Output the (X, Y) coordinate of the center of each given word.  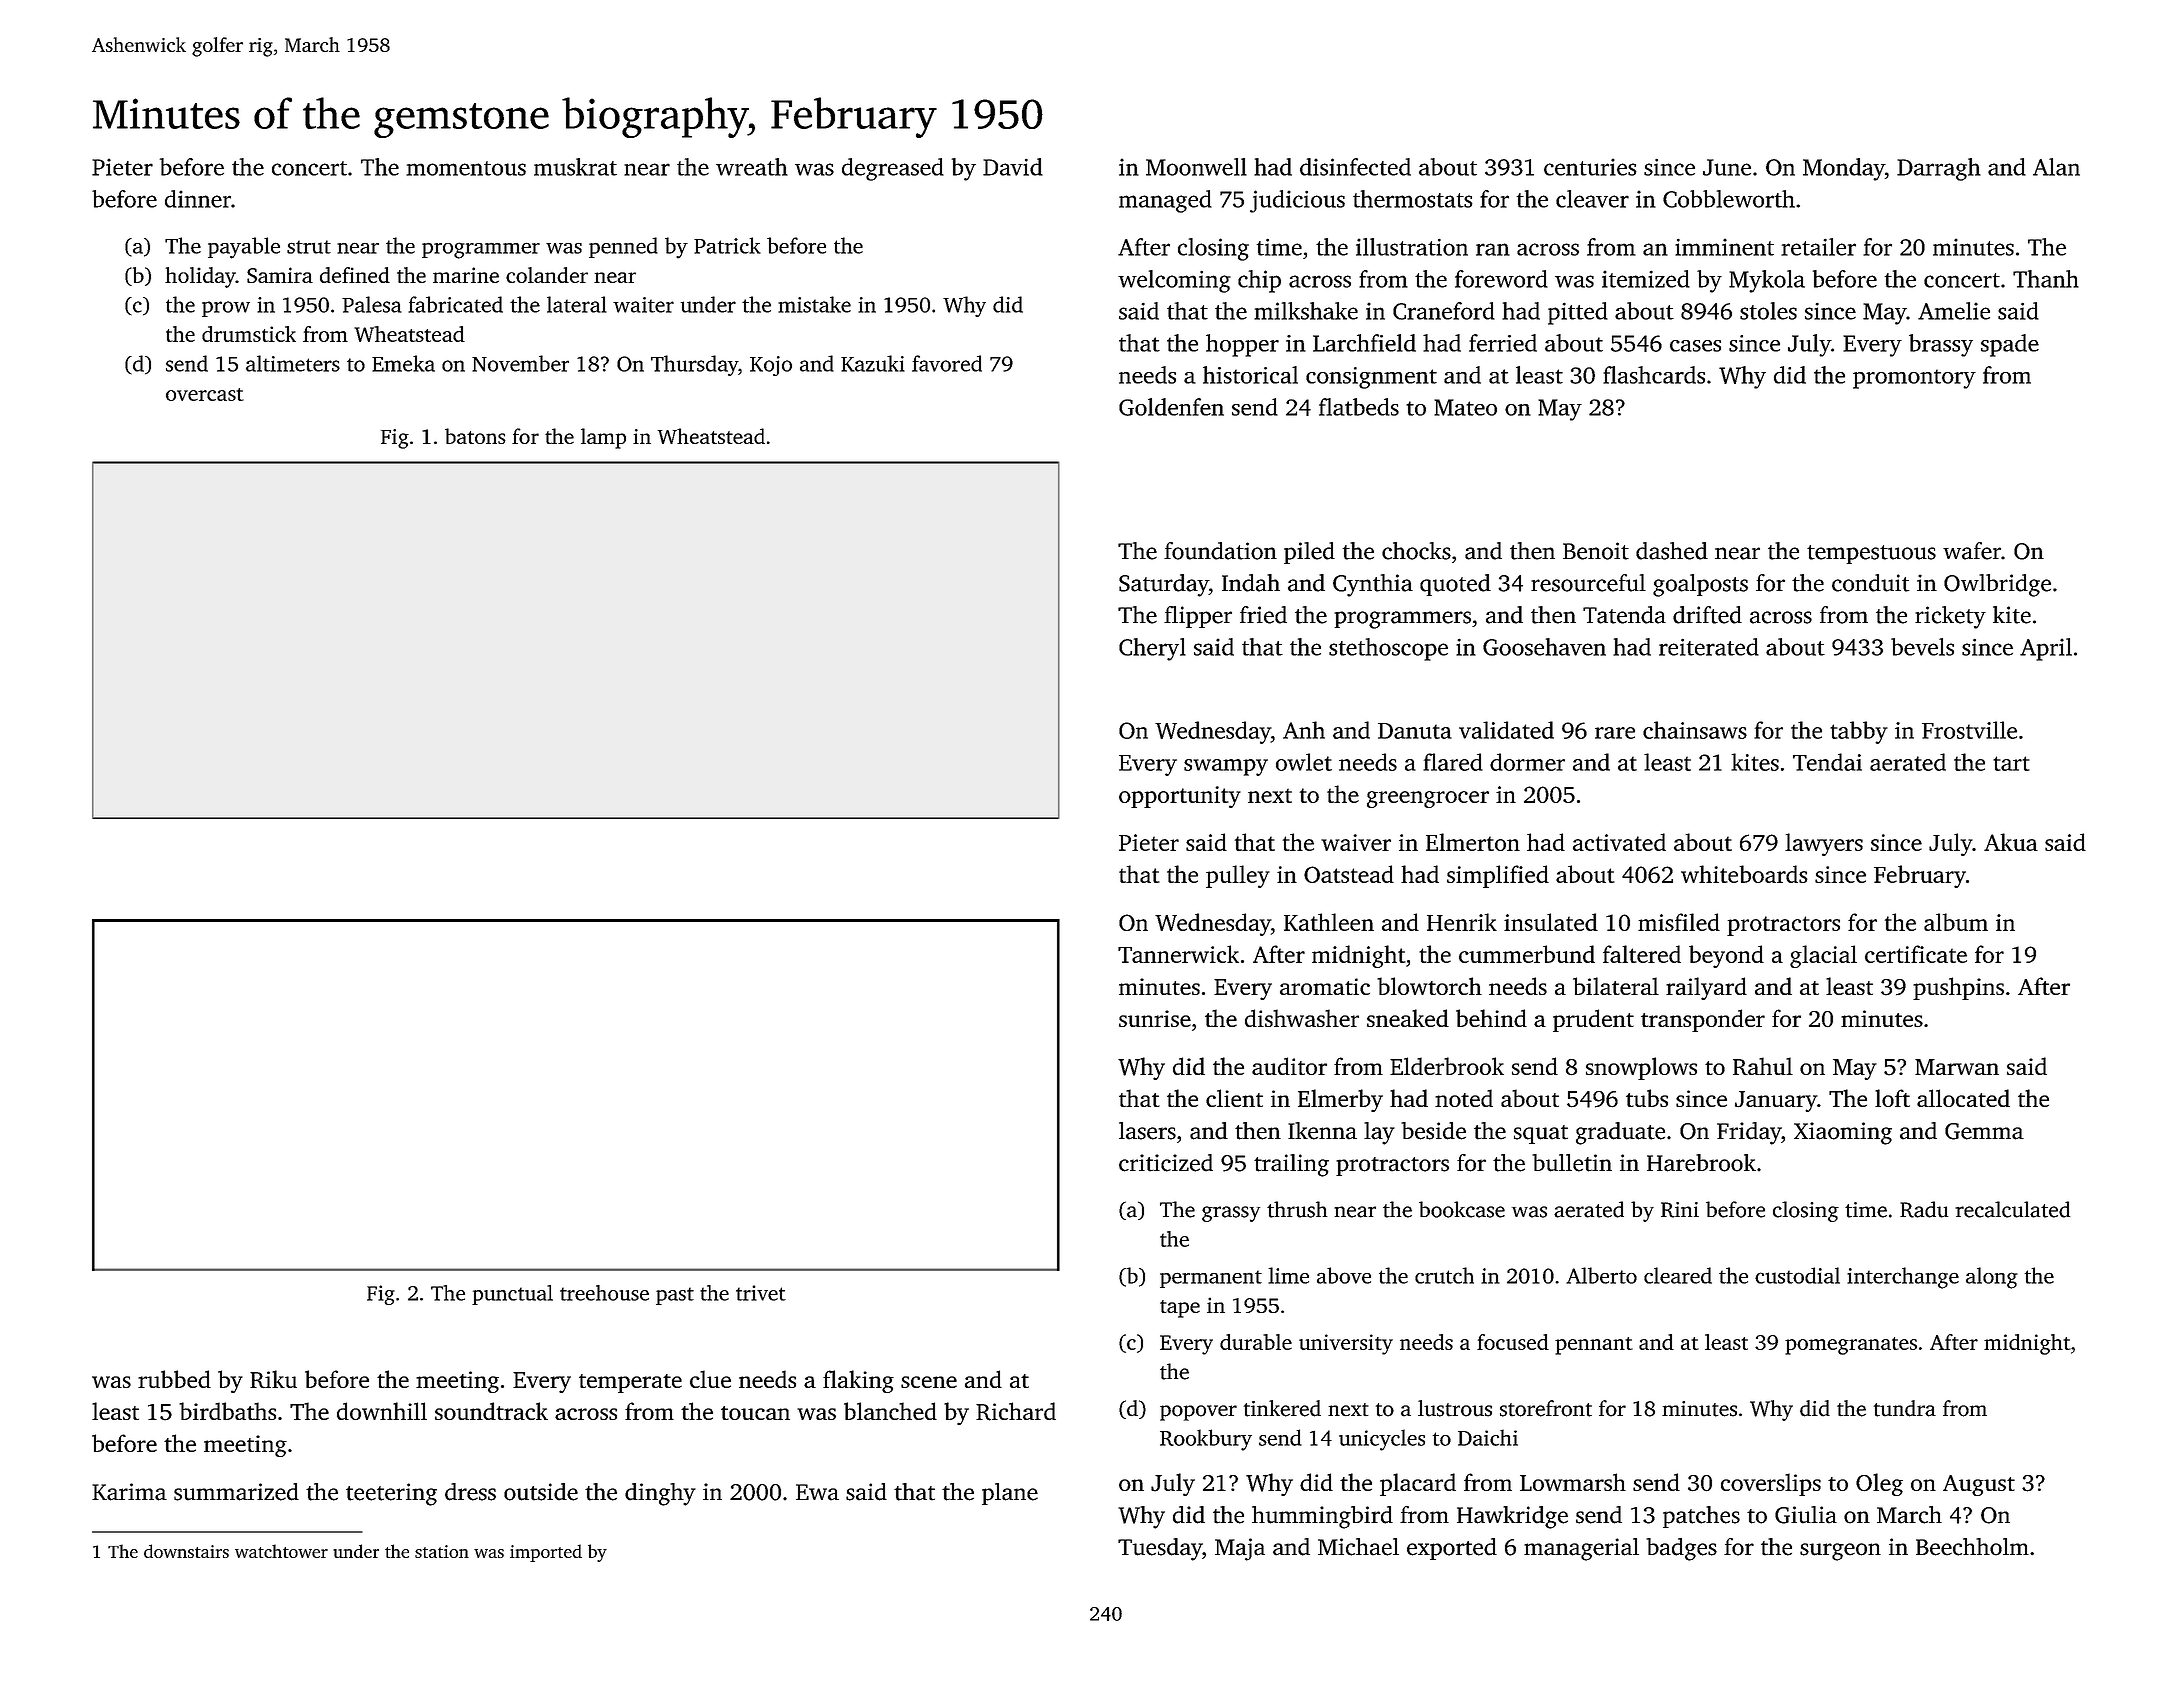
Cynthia (1373, 585)
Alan (2056, 167)
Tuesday (1160, 1549)
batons (475, 436)
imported (546, 1553)
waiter (643, 305)
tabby (1859, 732)
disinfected (1355, 167)
